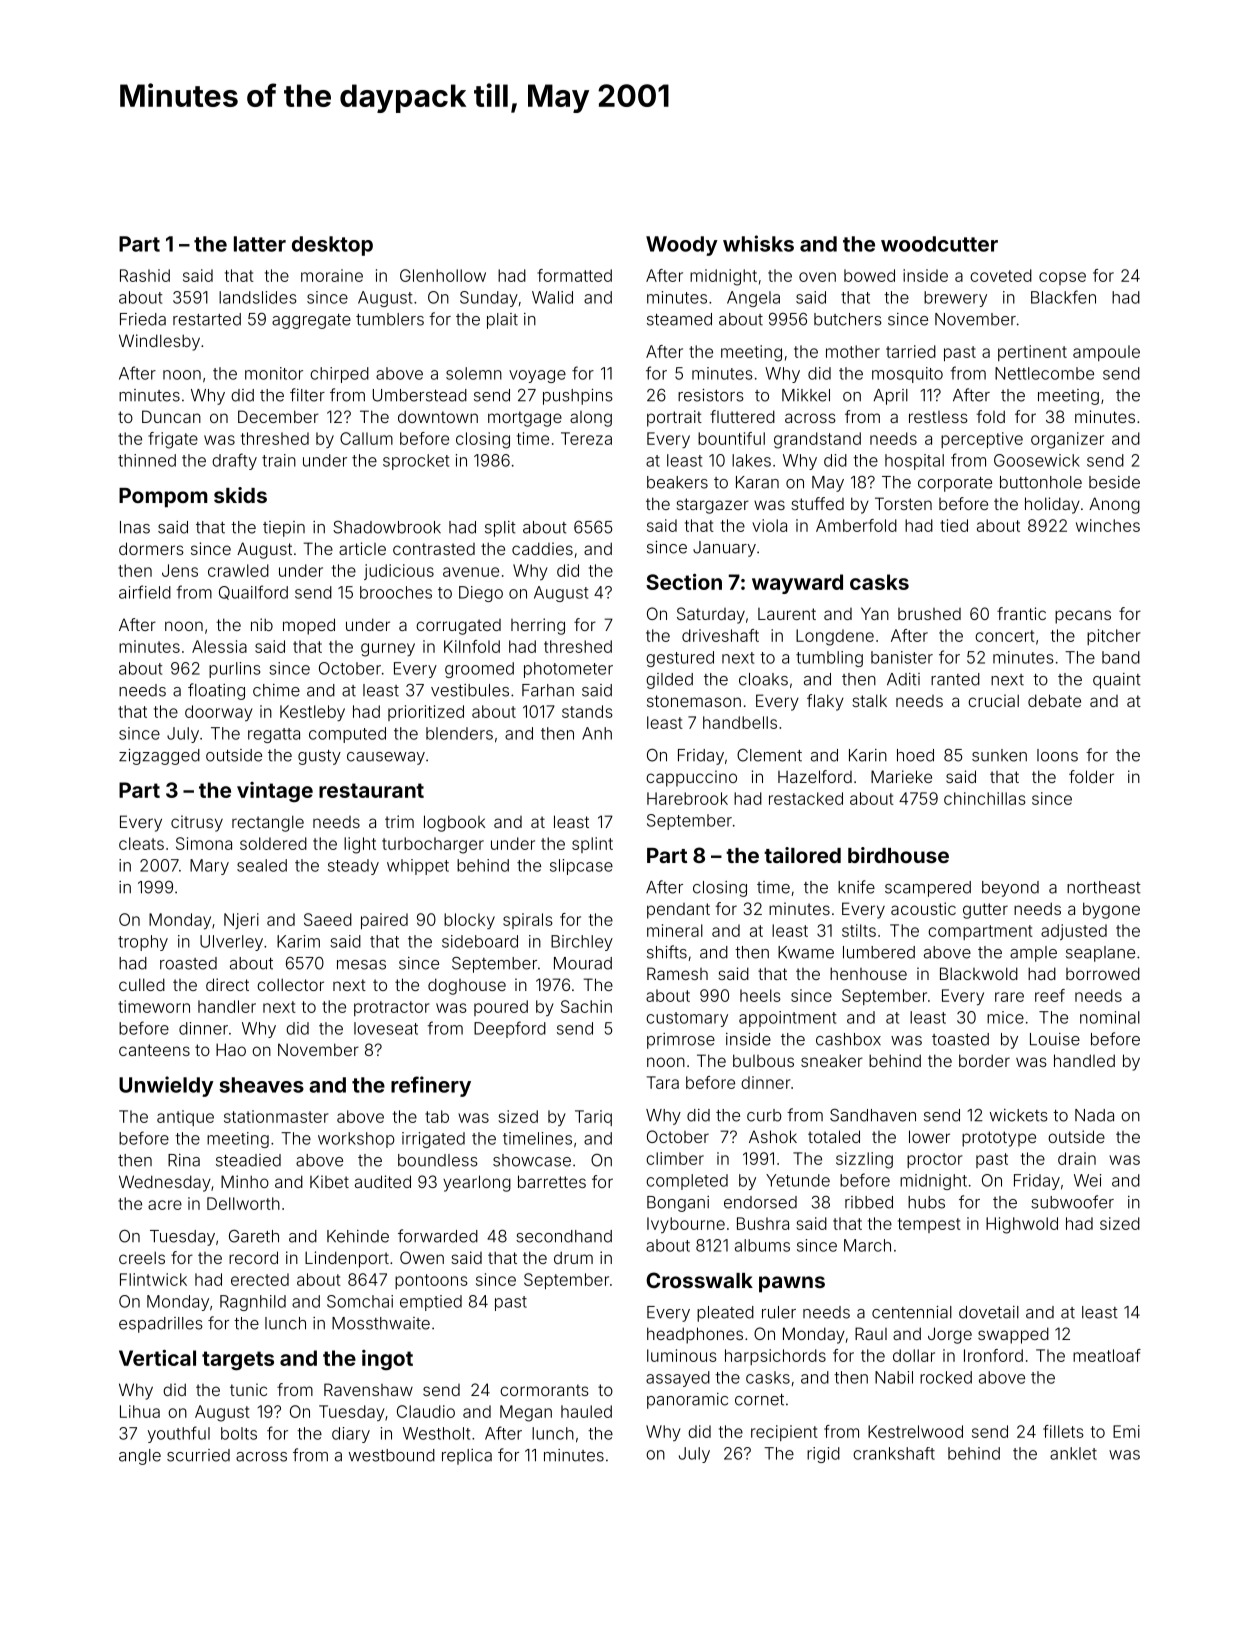 This screenshot has height=1629, width=1259. I want to click on pitcher, so click(1114, 637).
